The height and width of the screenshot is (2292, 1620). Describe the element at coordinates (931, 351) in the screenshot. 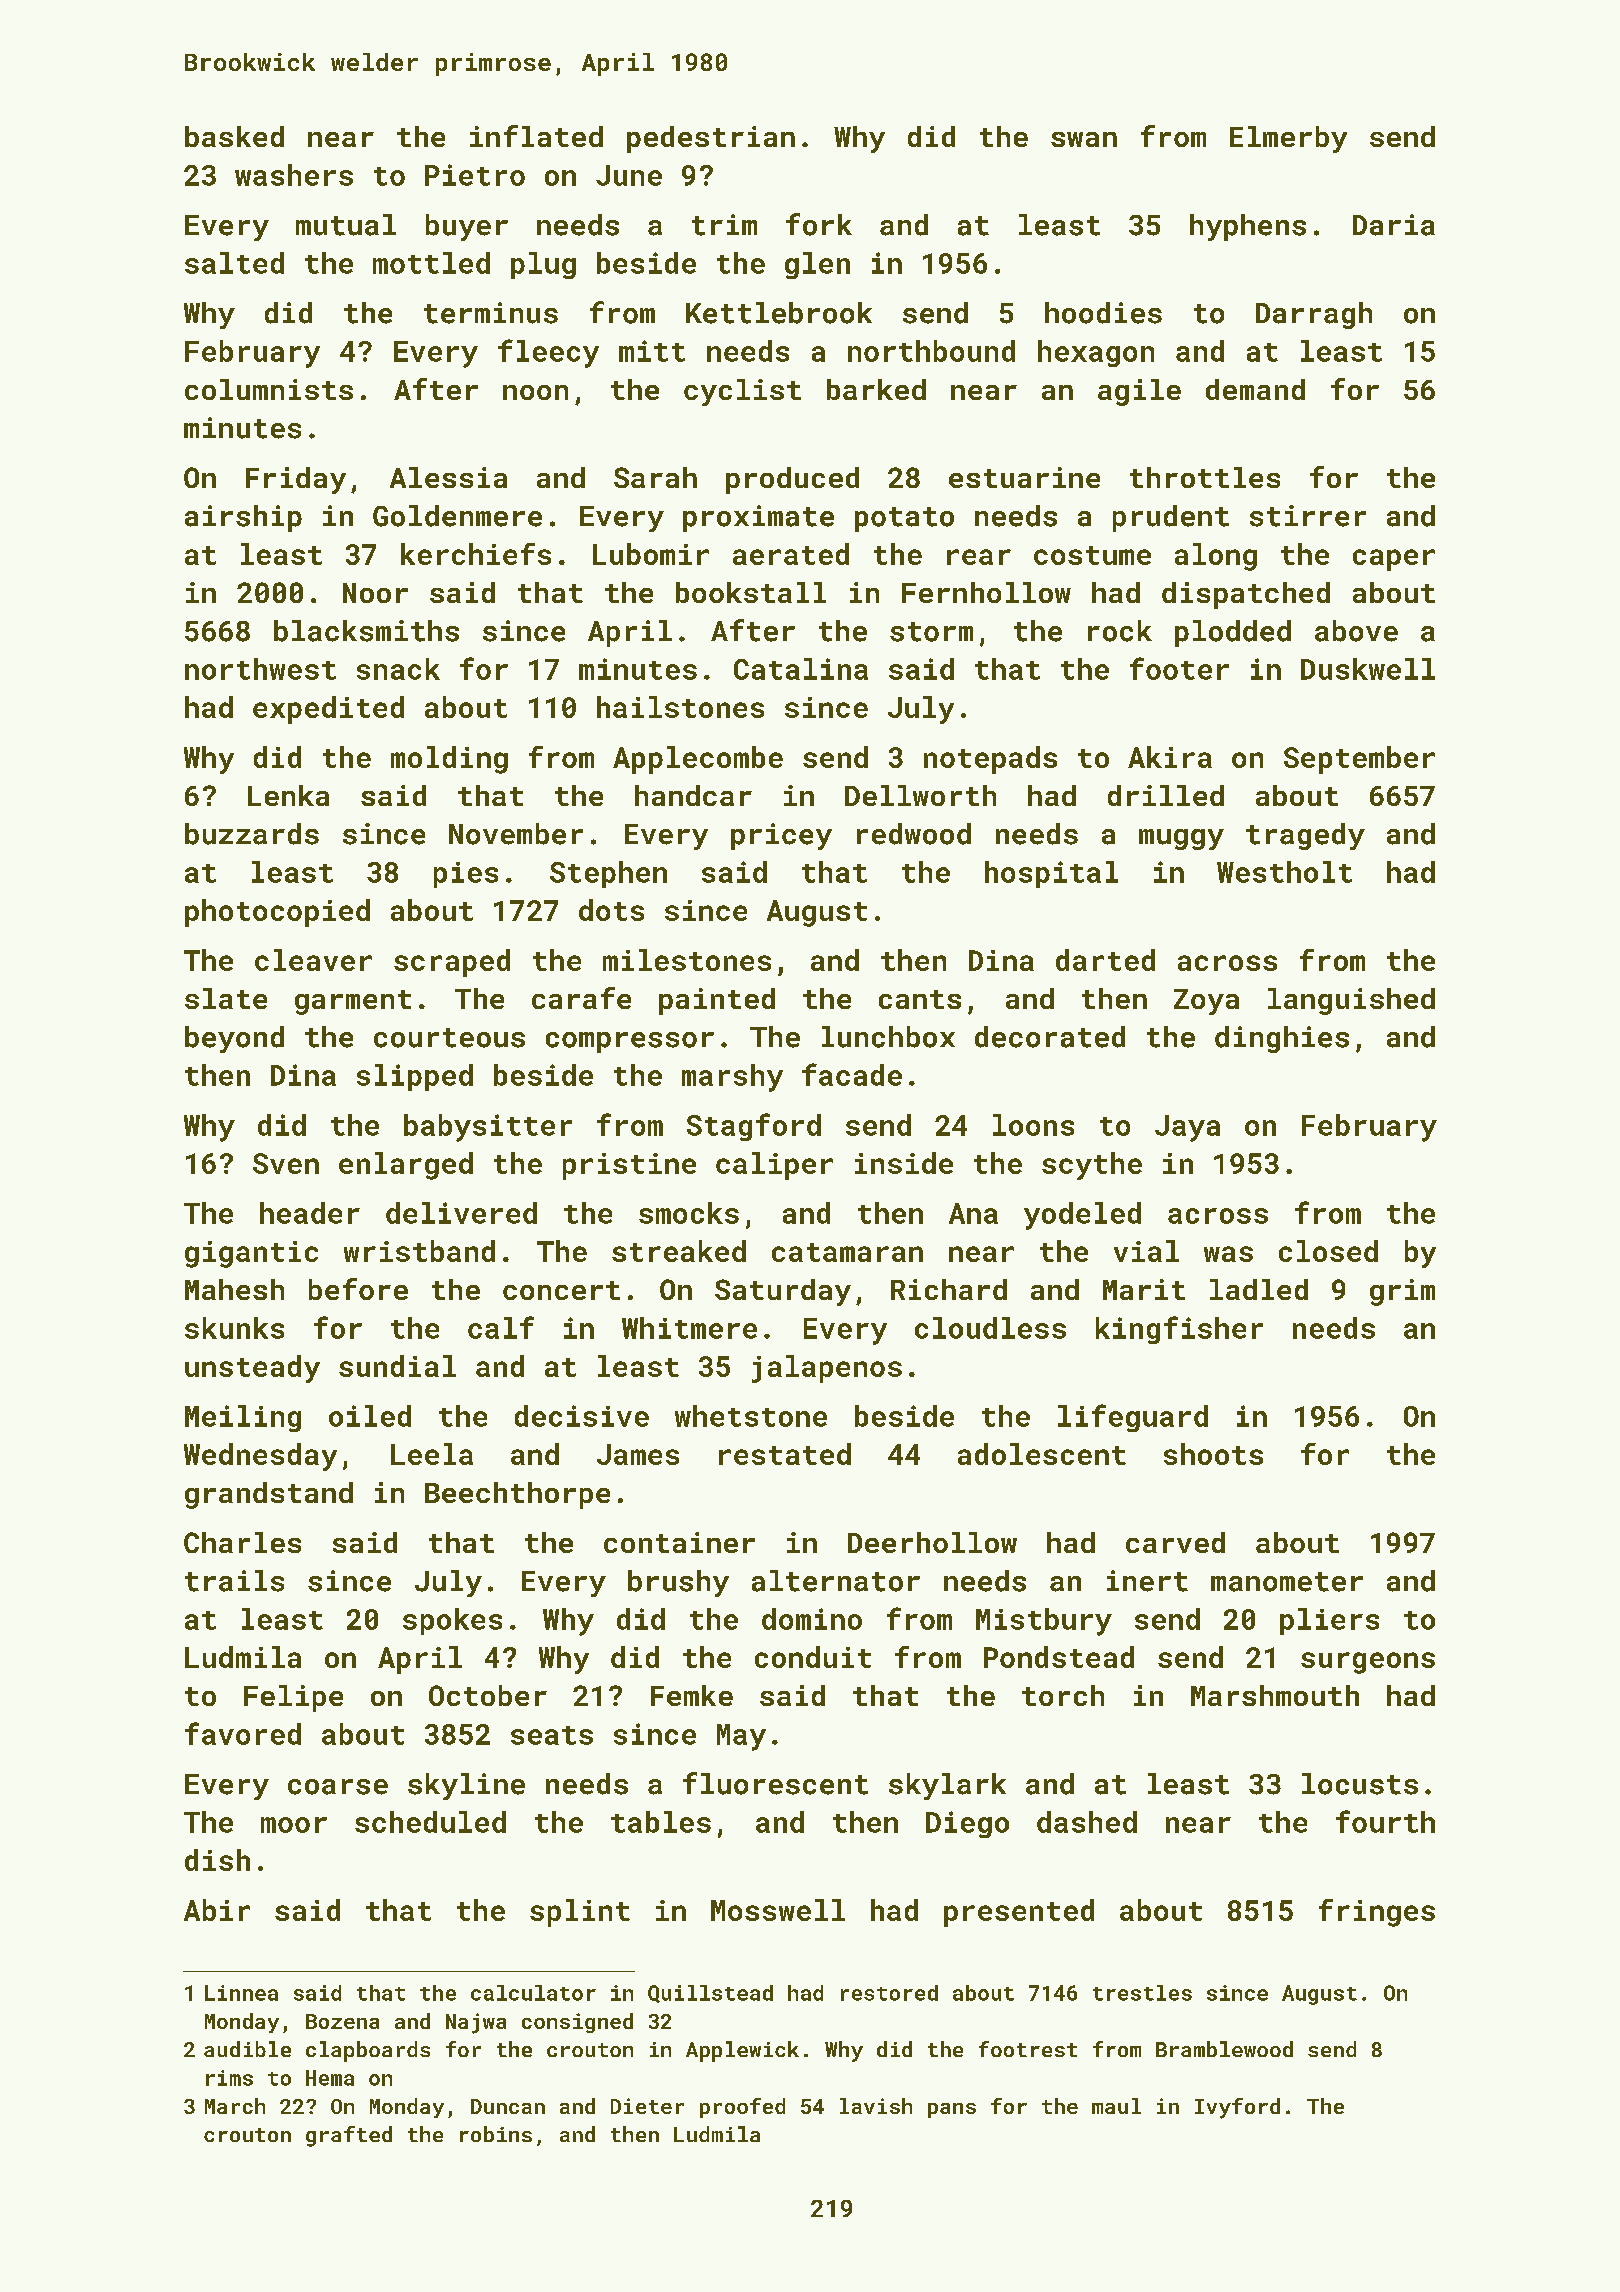

I see `northbound` at that location.
